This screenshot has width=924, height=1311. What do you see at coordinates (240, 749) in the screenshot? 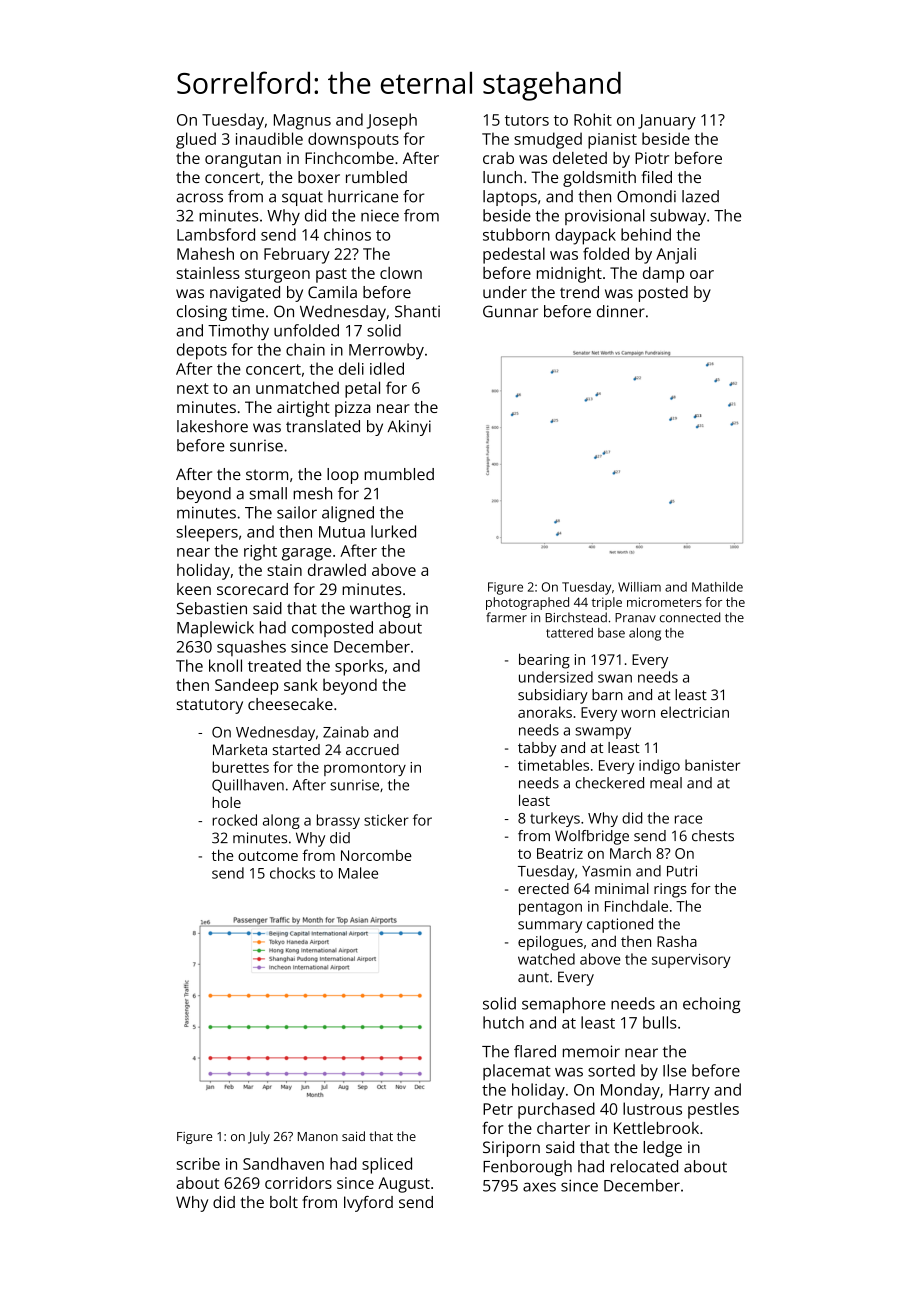
I see `Marketa` at bounding box center [240, 749].
